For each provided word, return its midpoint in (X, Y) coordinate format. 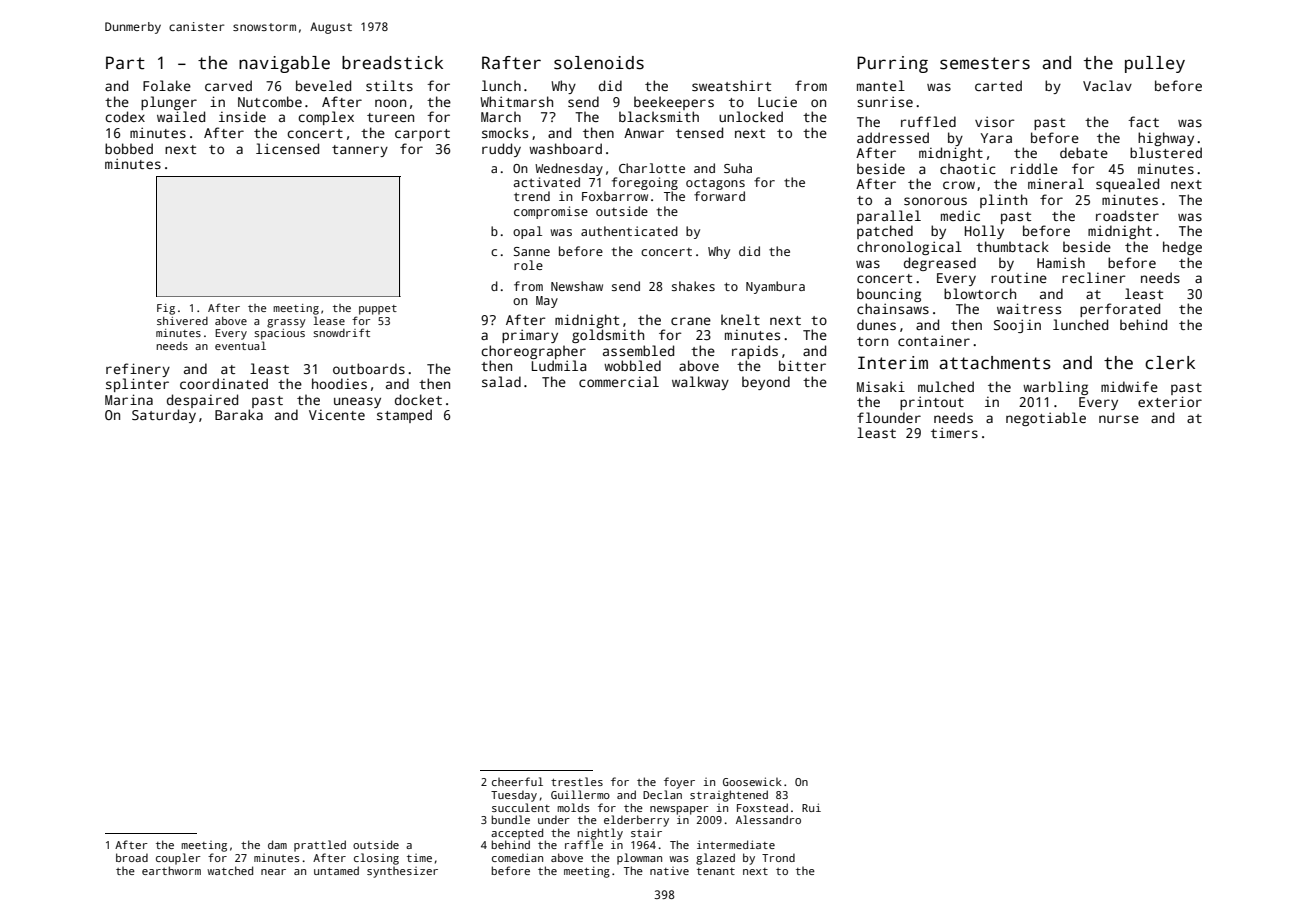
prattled (320, 846)
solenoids (599, 63)
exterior (1170, 401)
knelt (740, 319)
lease (329, 320)
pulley (1155, 64)
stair (646, 833)
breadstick (392, 63)
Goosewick (752, 781)
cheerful (517, 781)
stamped (404, 416)
